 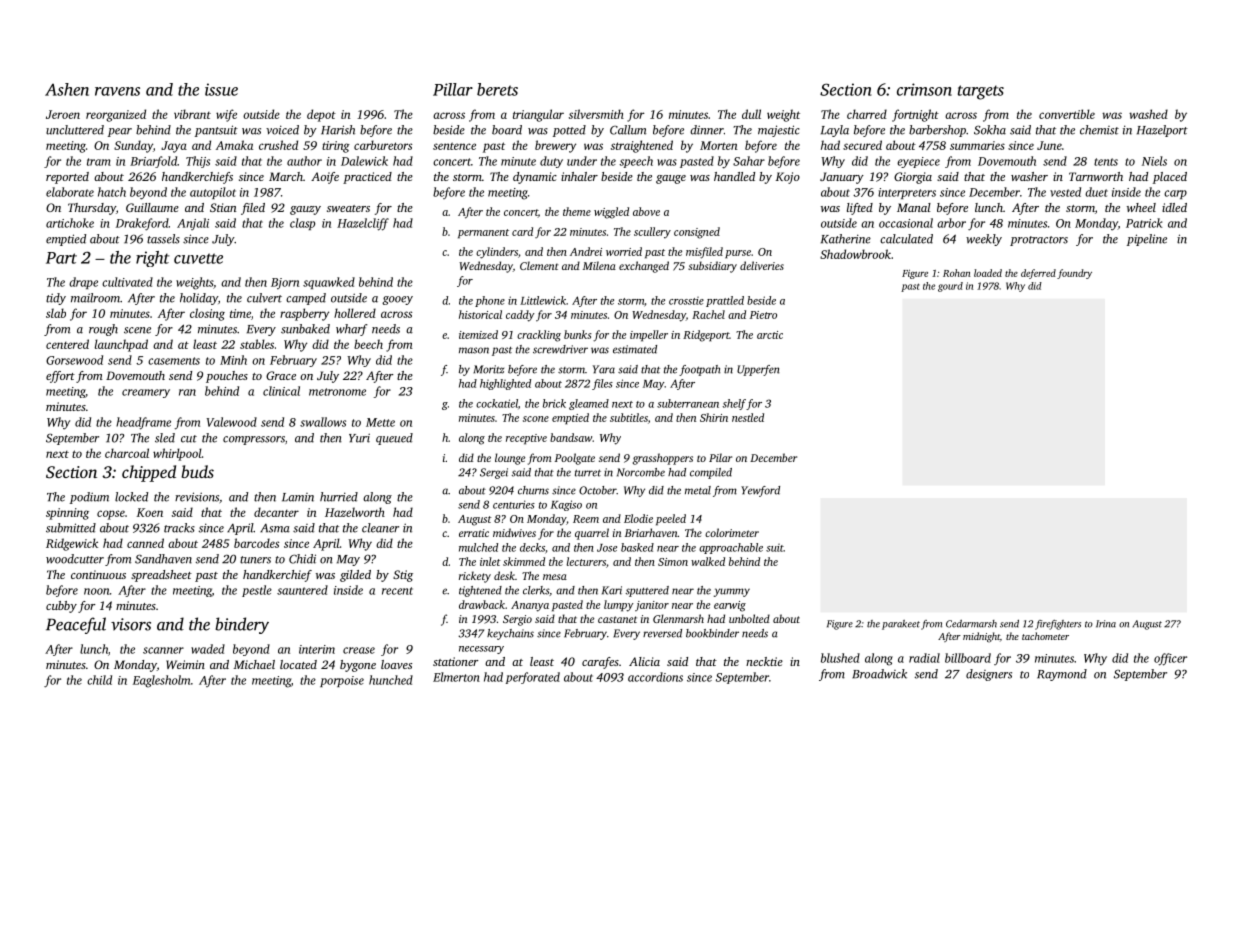 I want to click on copse, so click(x=111, y=515).
